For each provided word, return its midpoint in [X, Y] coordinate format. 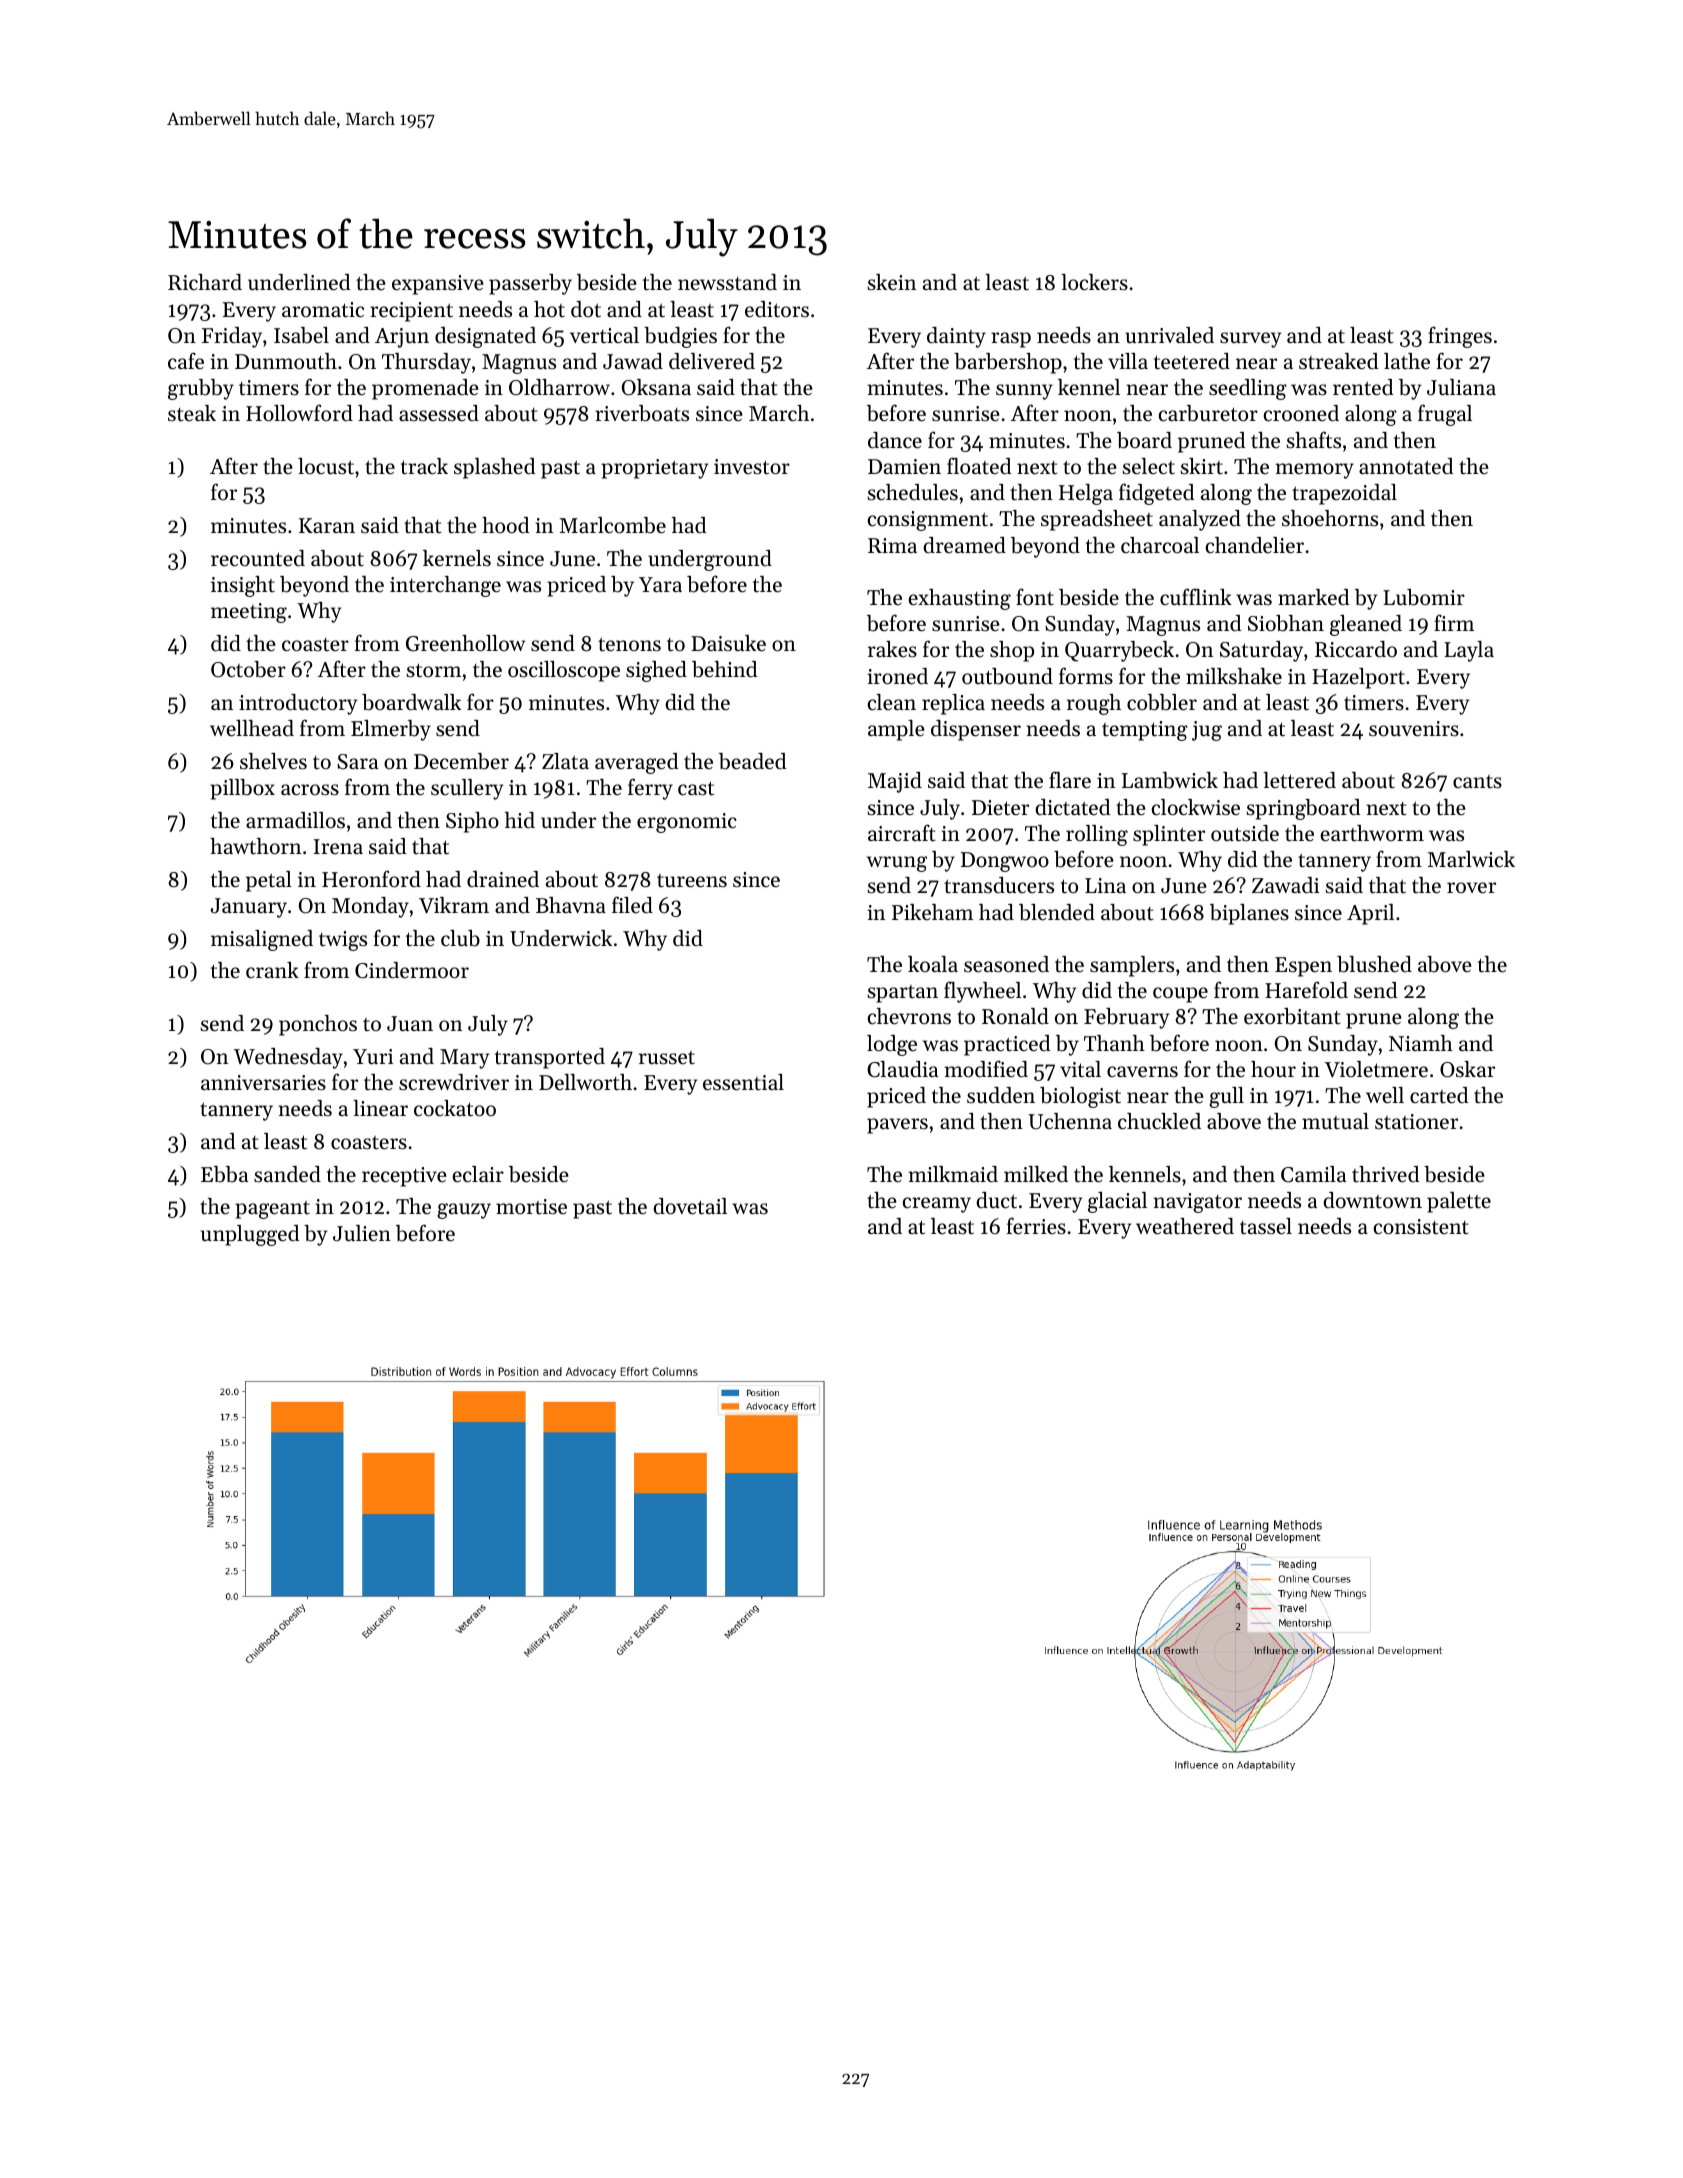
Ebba [224, 1174]
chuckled [1159, 1121]
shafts [1314, 440]
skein [892, 282]
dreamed [964, 545]
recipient [411, 312]
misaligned [262, 940]
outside [1245, 833]
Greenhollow [465, 643]
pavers [897, 1126]
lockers [1094, 282]
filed [632, 905]
